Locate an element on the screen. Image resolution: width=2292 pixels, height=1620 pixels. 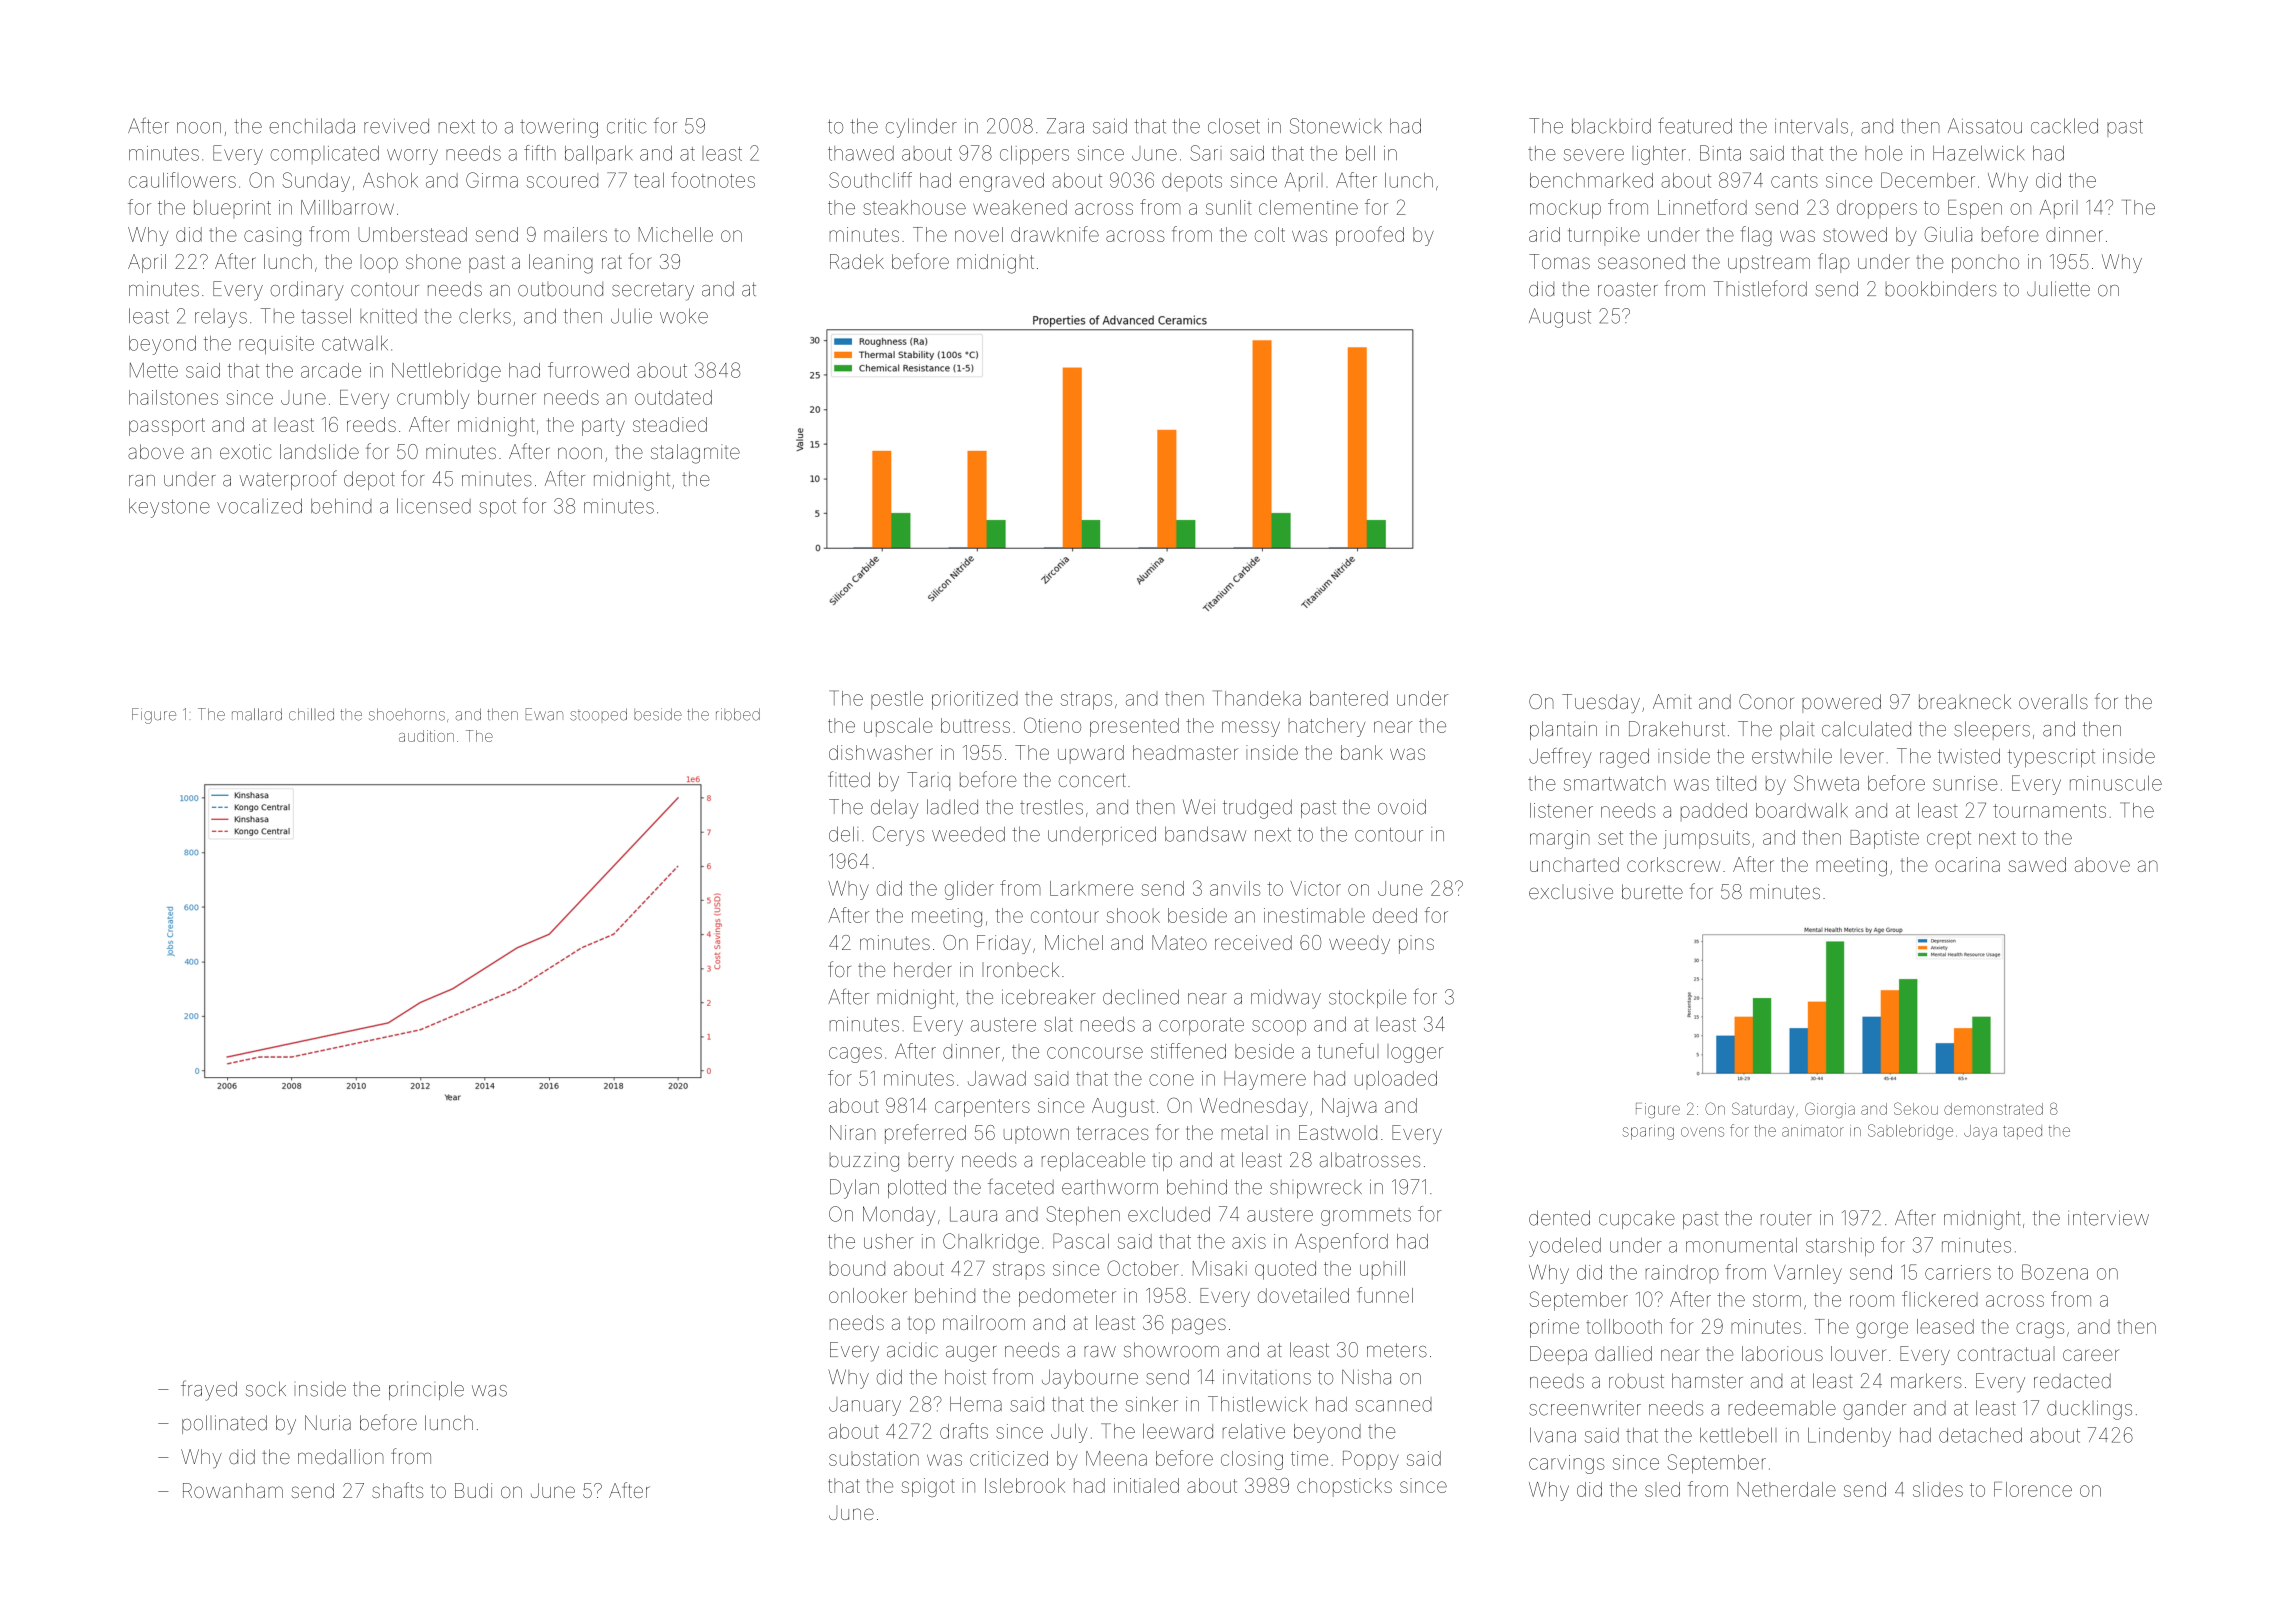
Niran is located at coordinates (852, 1132).
